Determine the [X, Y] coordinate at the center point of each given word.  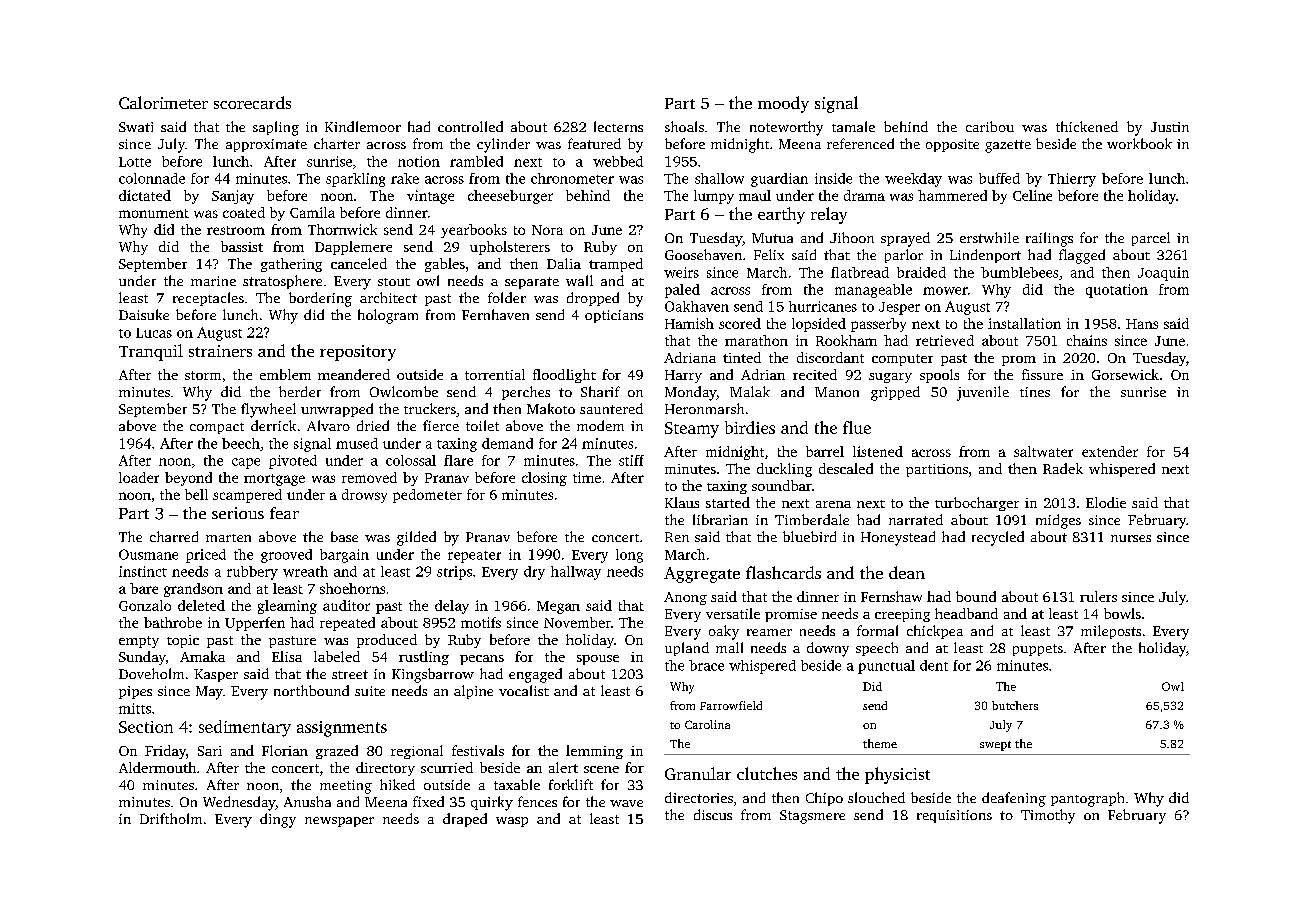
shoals [684, 126]
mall [729, 647]
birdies [750, 427]
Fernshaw [891, 596]
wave [626, 803]
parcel [1151, 239]
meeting [346, 787]
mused [357, 443]
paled [682, 291]
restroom [236, 230]
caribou [990, 126]
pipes [135, 692]
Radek [1063, 468]
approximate [266, 145]
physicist [897, 775]
